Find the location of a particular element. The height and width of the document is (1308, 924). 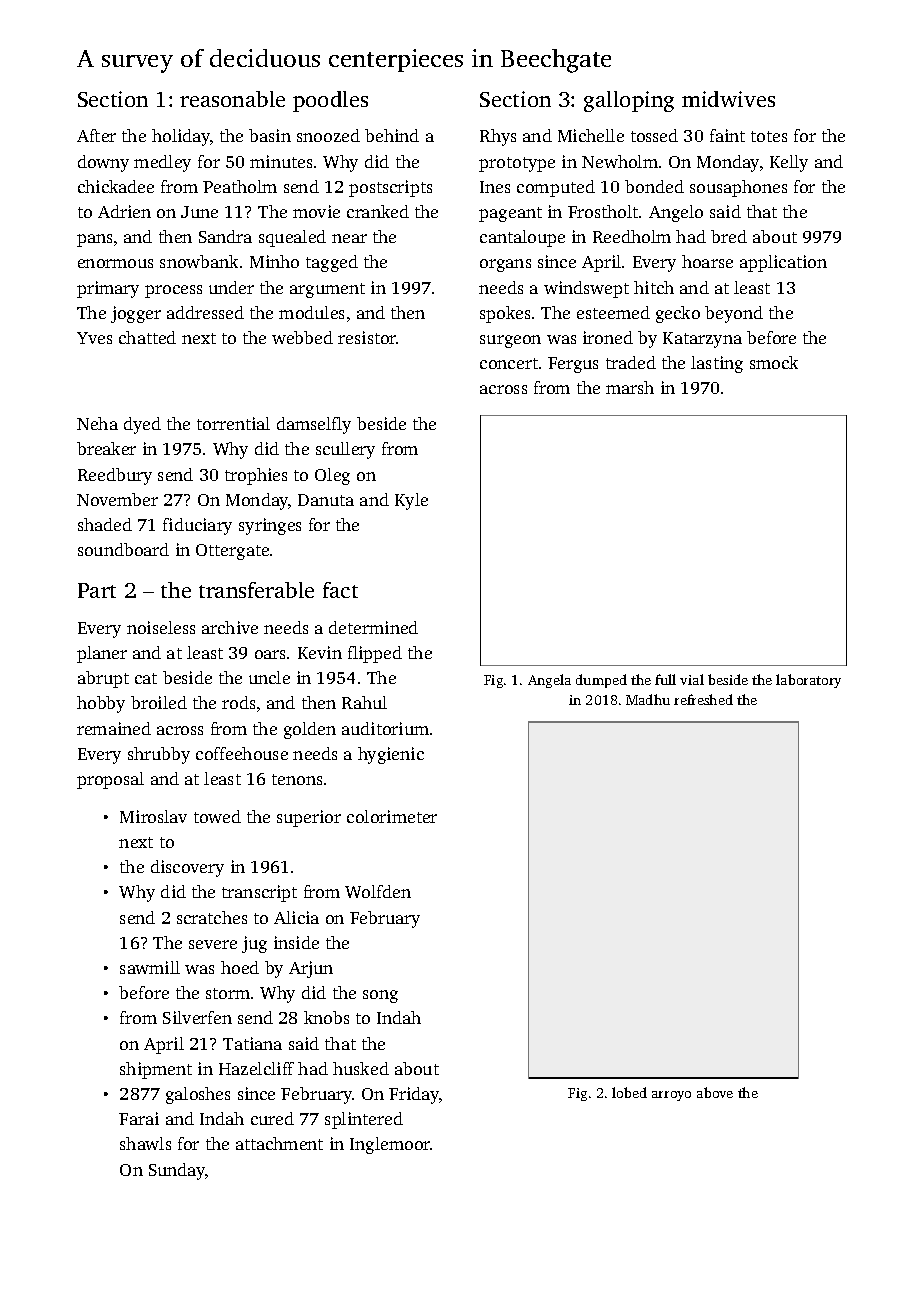

Sunday is located at coordinates (177, 1171).
